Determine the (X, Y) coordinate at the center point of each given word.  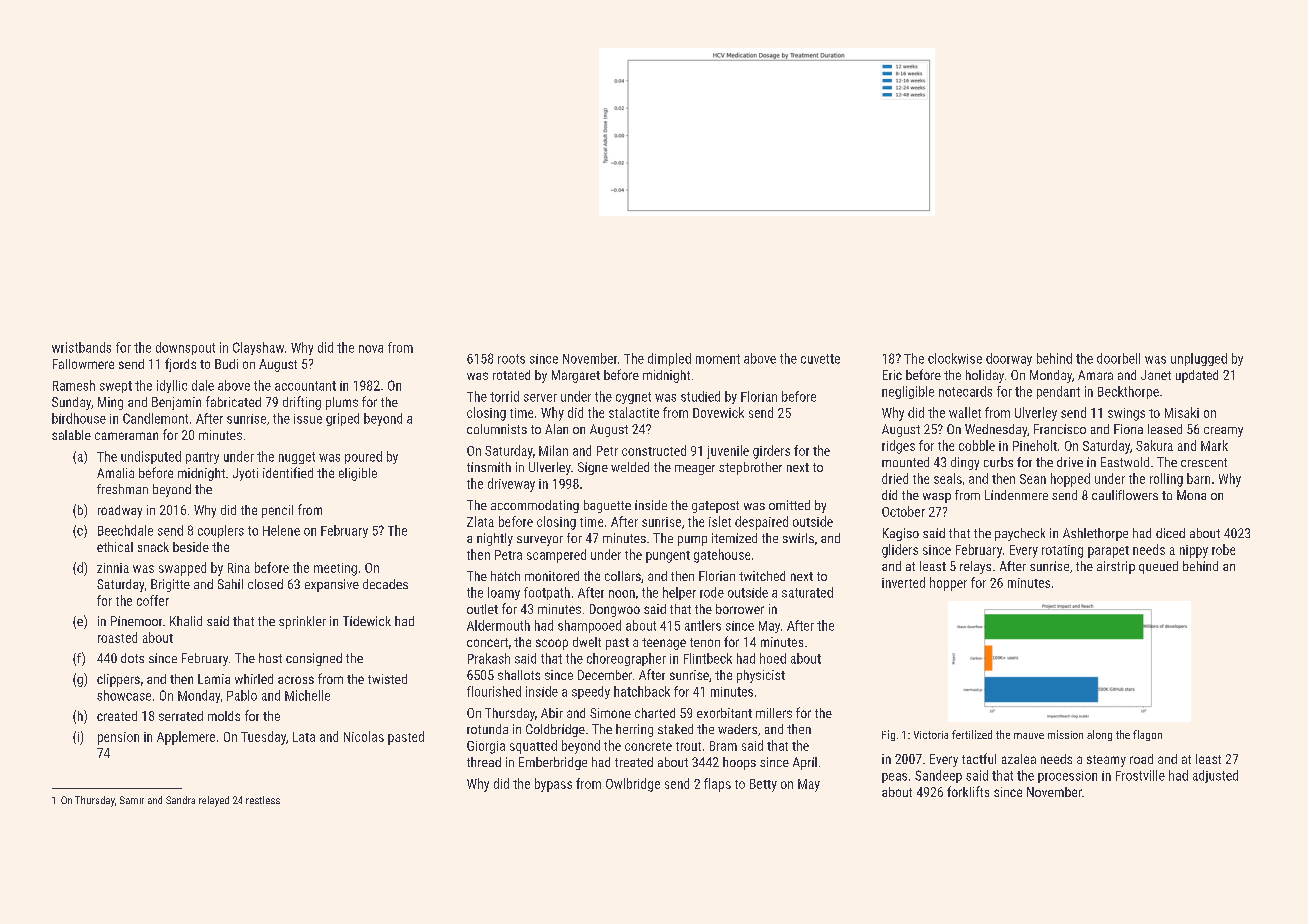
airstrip (1116, 567)
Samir (132, 800)
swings (1126, 414)
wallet (965, 412)
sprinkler (302, 622)
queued (1158, 567)
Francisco (1060, 429)
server (540, 398)
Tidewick (367, 621)
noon (622, 594)
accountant (305, 386)
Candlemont (155, 418)
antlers (703, 625)
